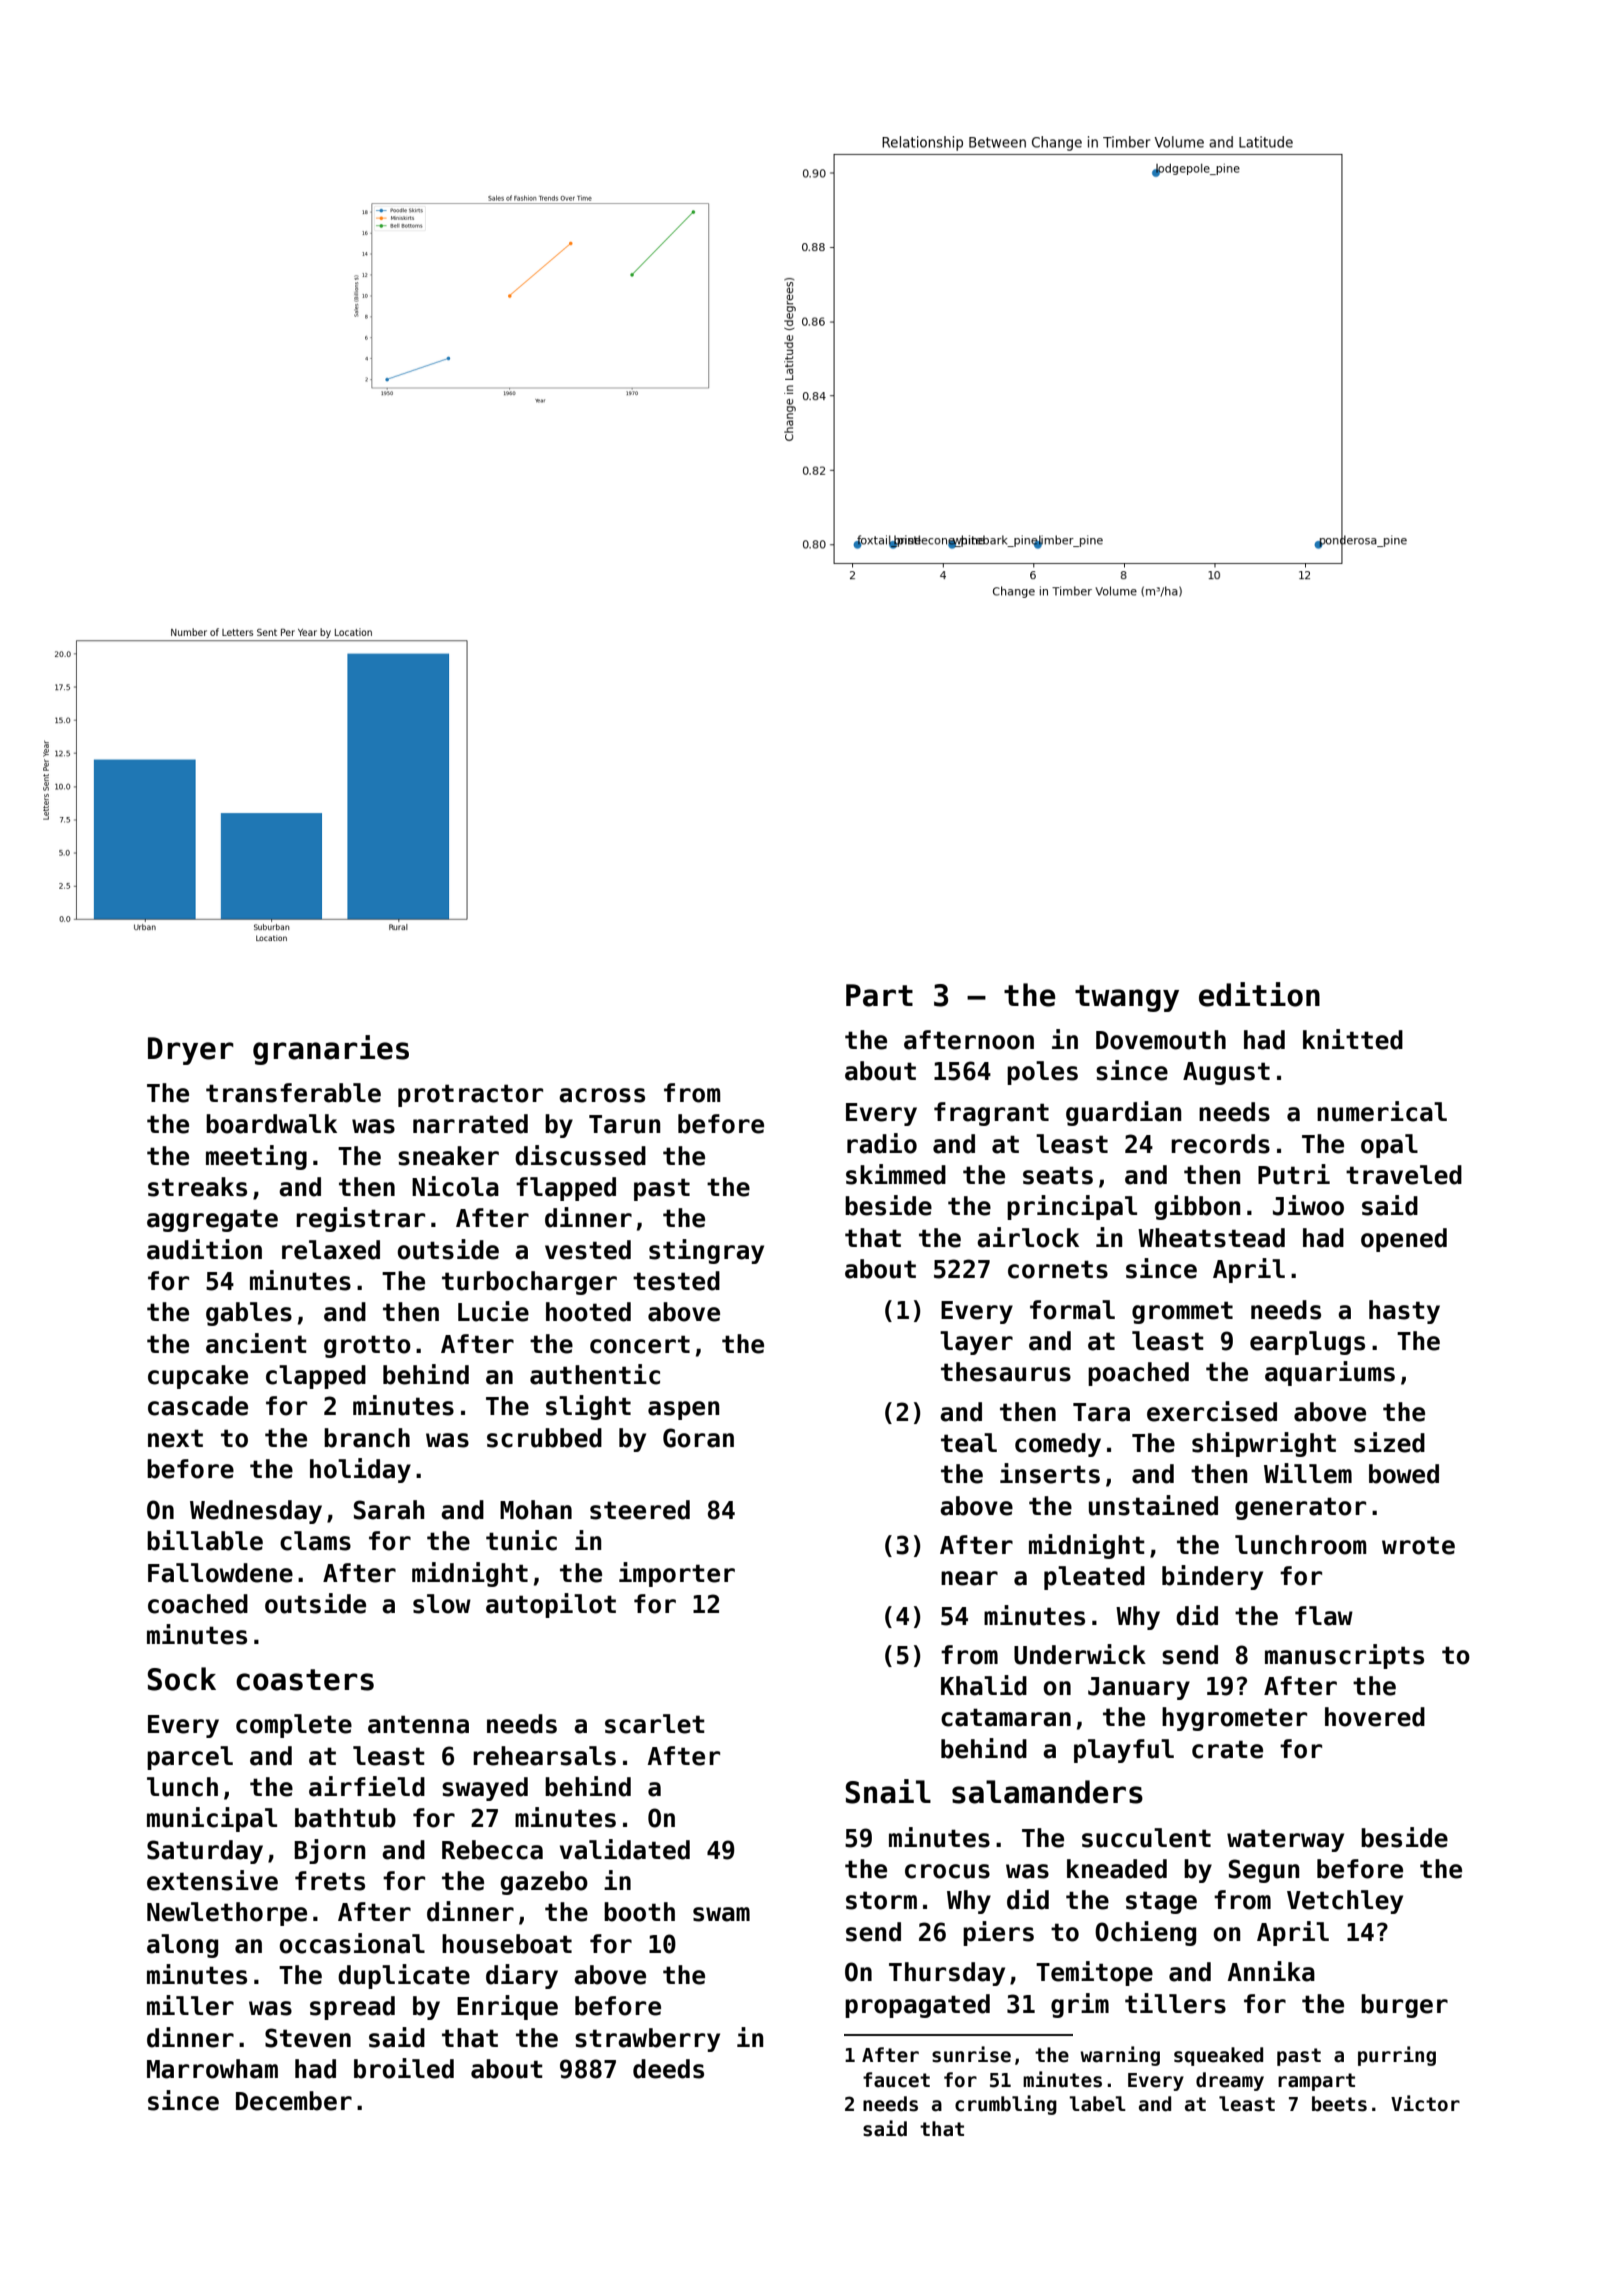 The height and width of the page is (2292, 1620). What do you see at coordinates (624, 1124) in the page?
I see `Tarun` at bounding box center [624, 1124].
